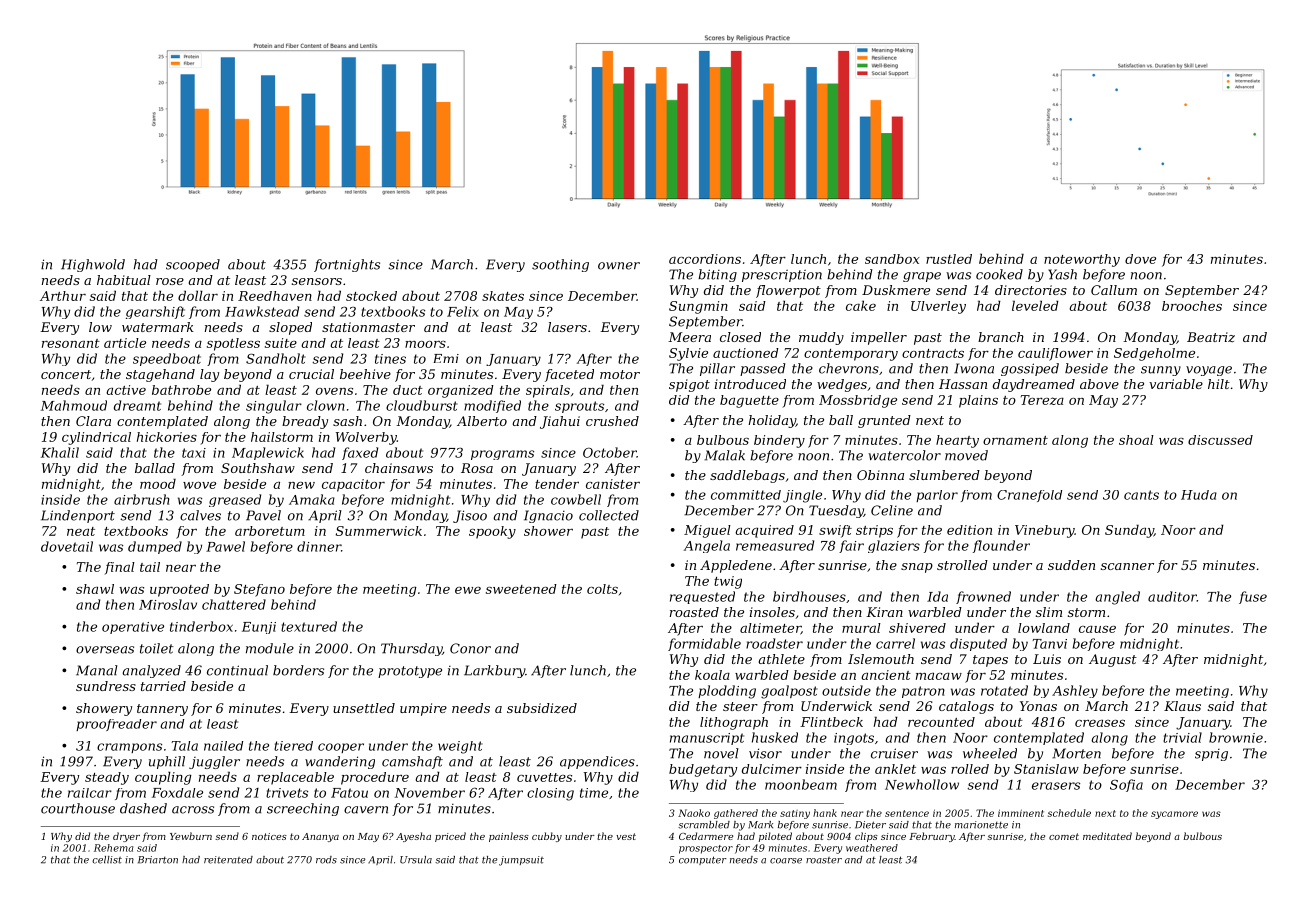 This document has width=1308, height=924. Describe the element at coordinates (1055, 354) in the document. I see `cauliflower` at that location.
